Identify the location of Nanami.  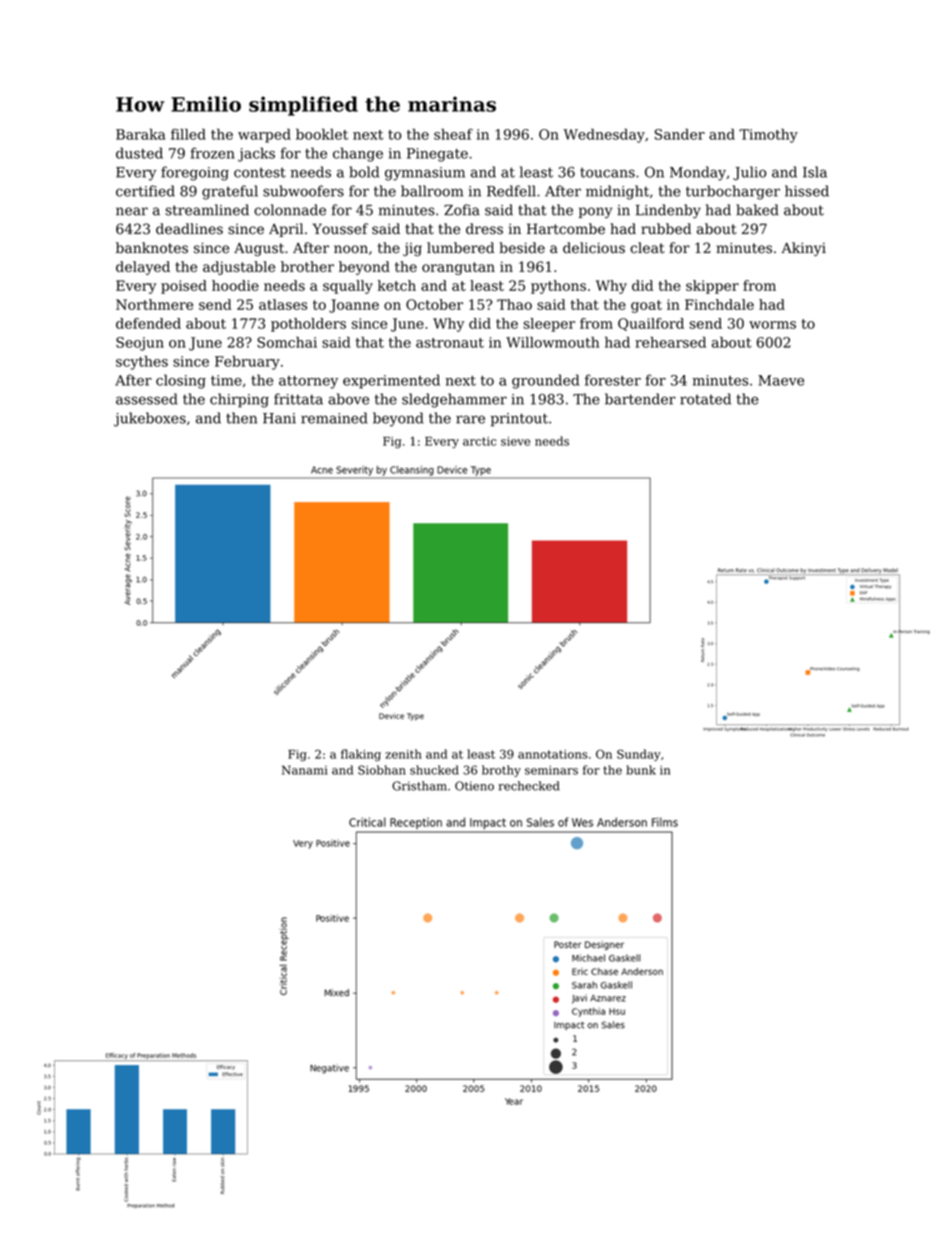
(304, 770).
